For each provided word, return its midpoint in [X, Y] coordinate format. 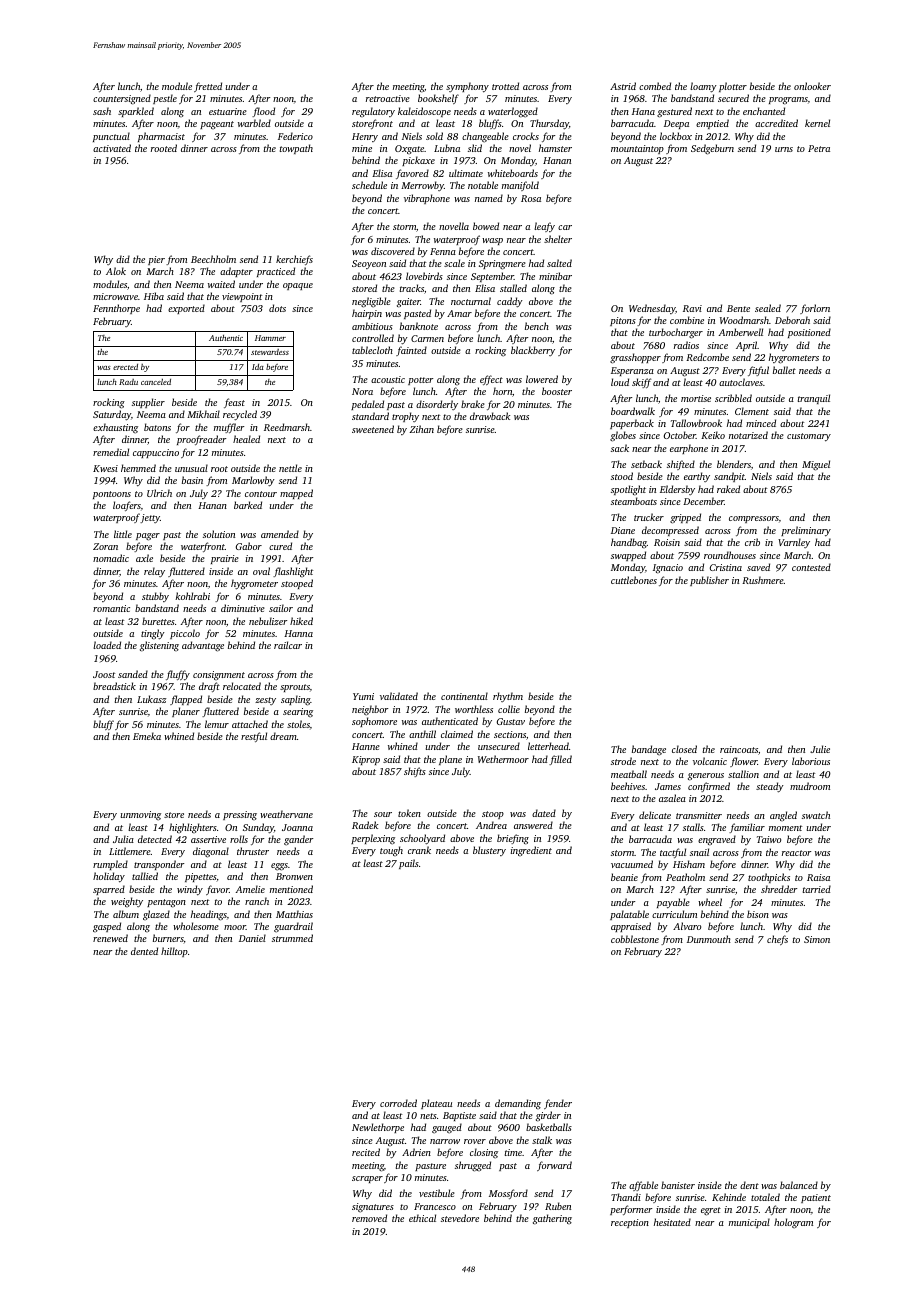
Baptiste [459, 1116]
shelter [558, 239]
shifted [681, 465]
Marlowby [253, 481]
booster [557, 391]
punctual [111, 137]
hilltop [174, 952]
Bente [738, 308]
